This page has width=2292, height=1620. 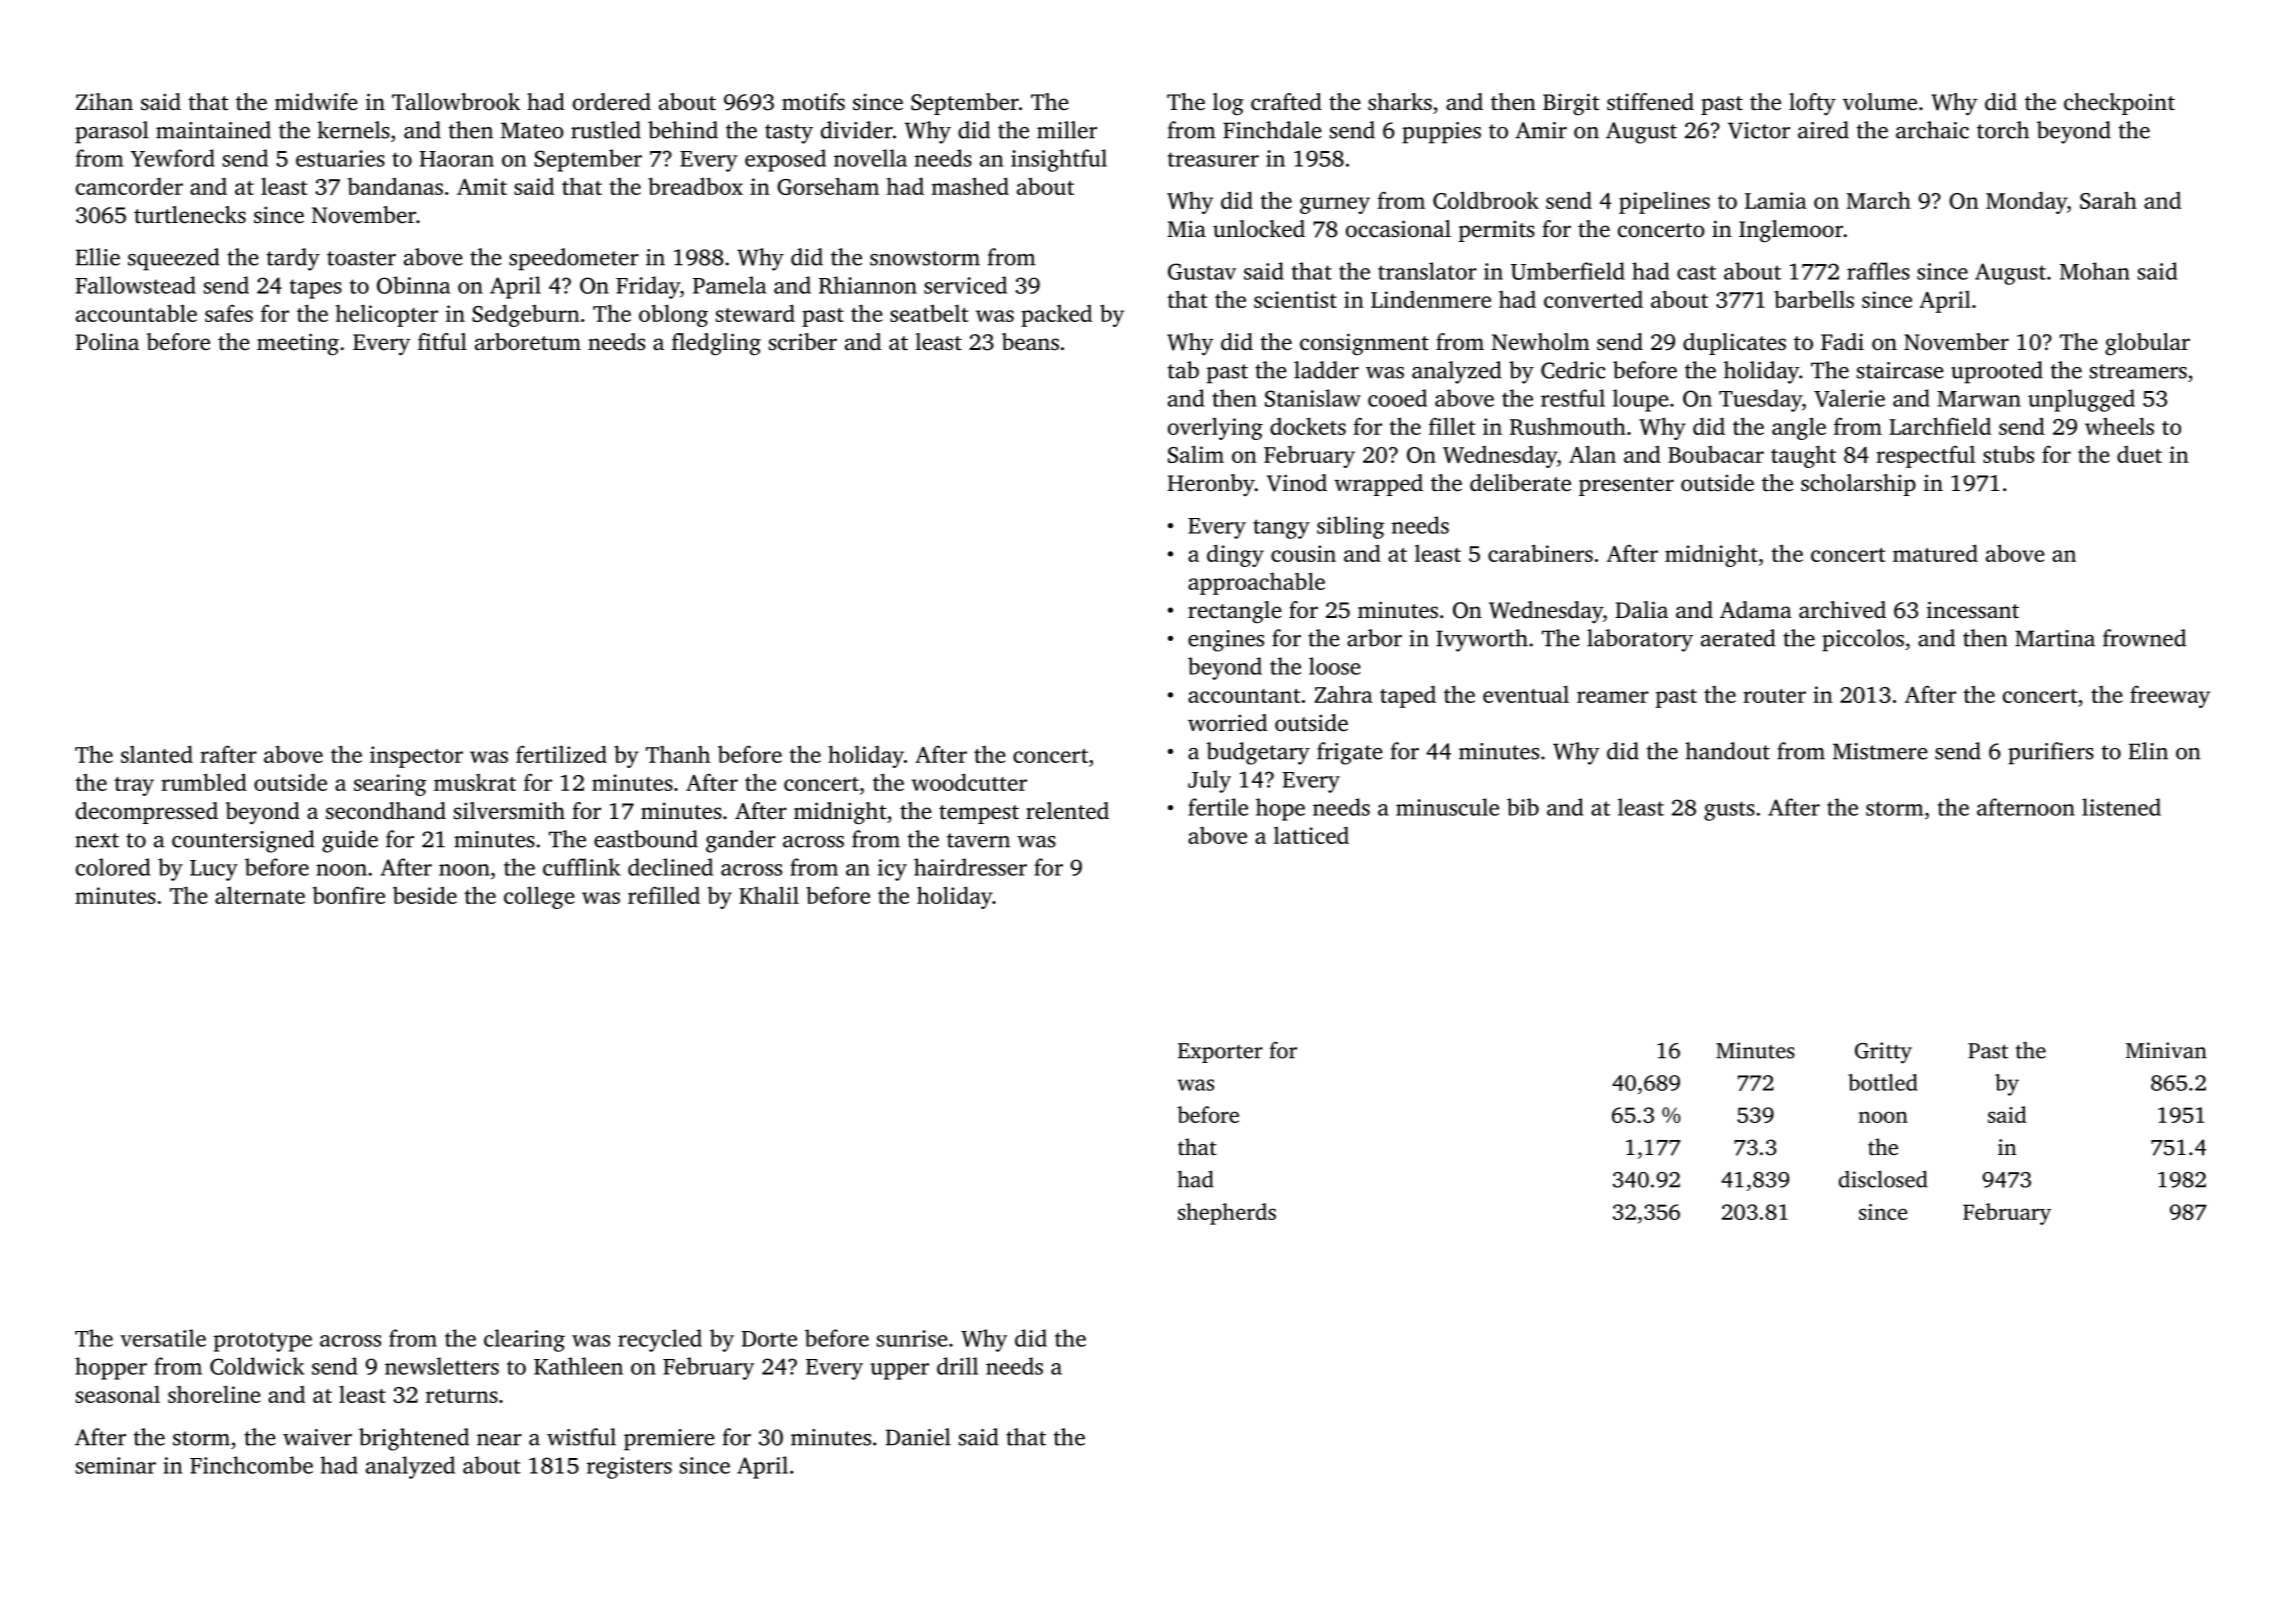 I want to click on eastbound, so click(x=646, y=839).
